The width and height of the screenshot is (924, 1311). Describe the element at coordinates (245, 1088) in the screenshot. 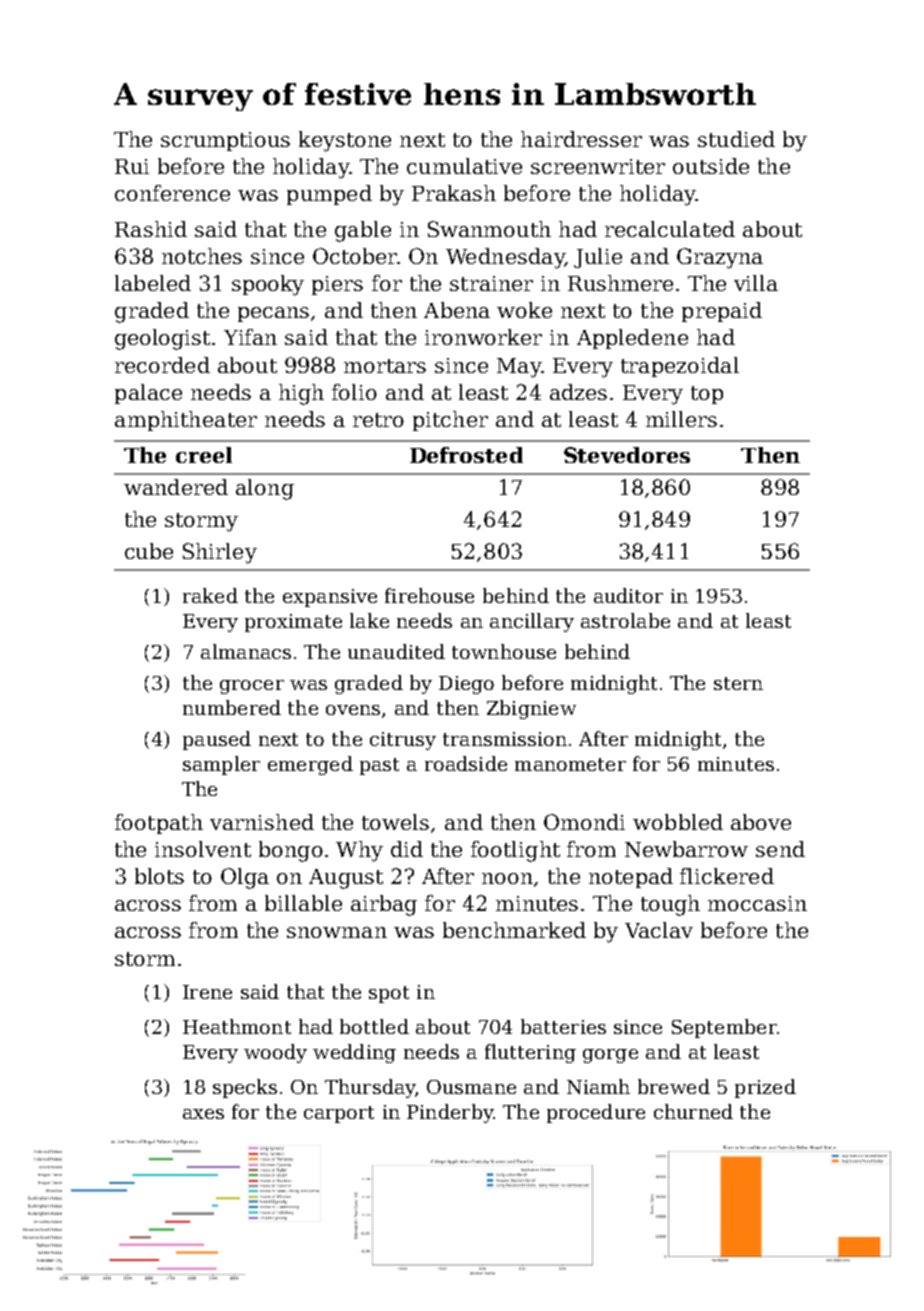

I see `specks` at that location.
